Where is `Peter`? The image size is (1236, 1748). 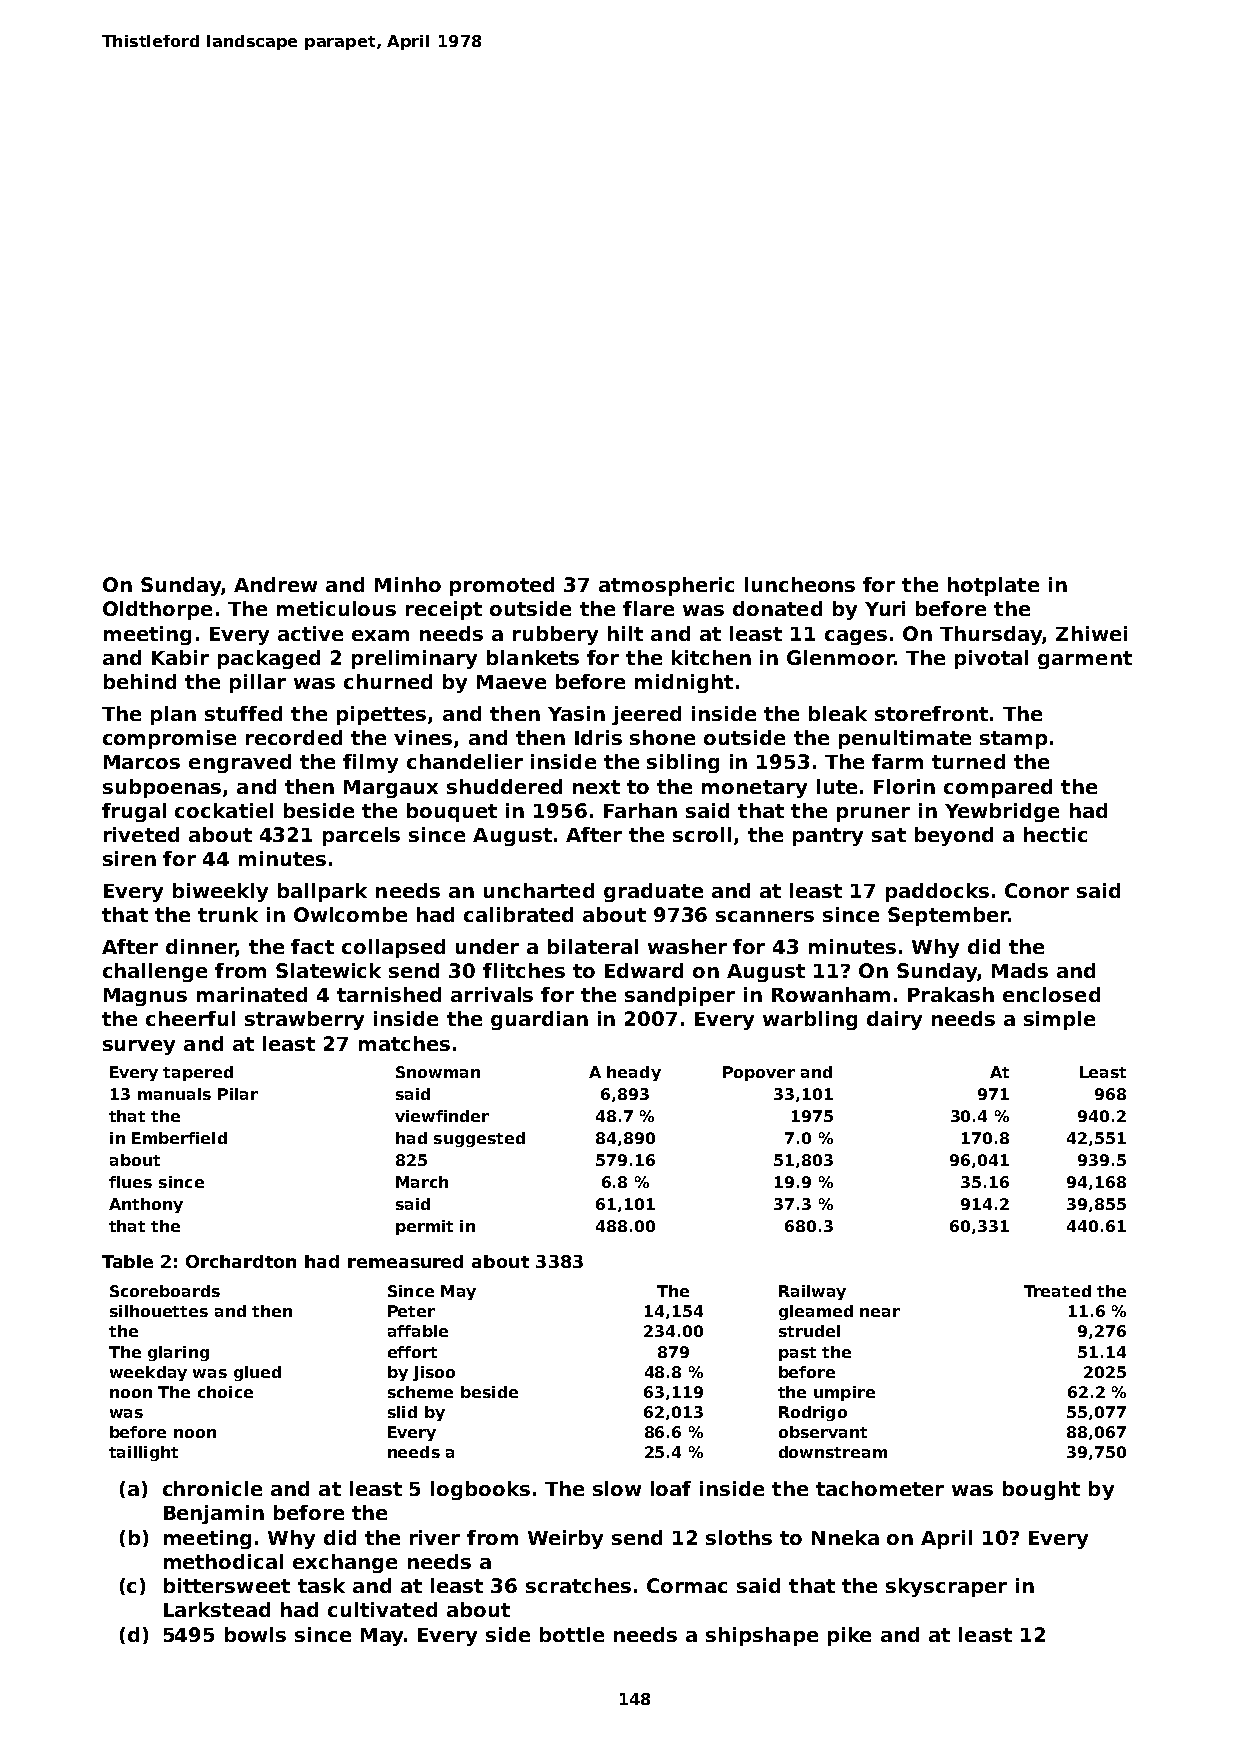 Peter is located at coordinates (411, 1311).
